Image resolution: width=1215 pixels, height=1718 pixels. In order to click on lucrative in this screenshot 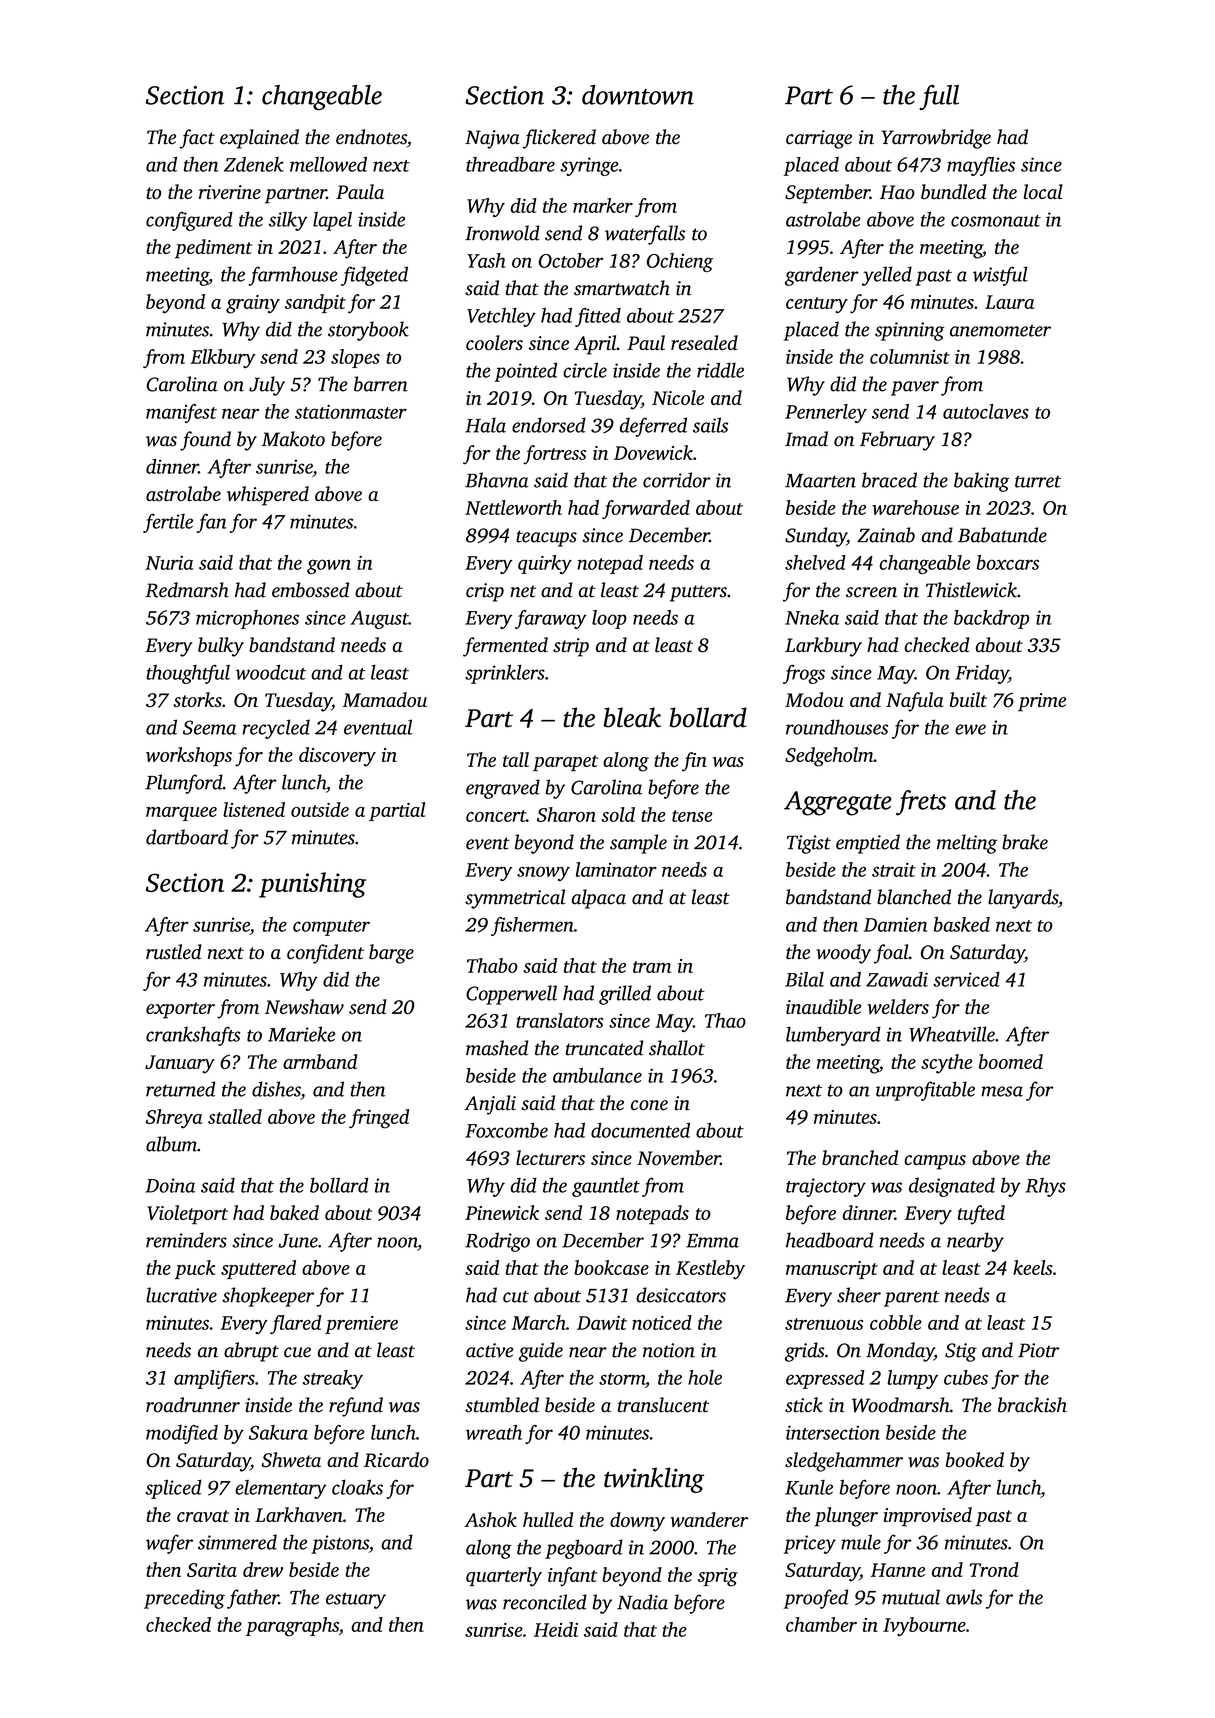, I will do `click(181, 1295)`.
